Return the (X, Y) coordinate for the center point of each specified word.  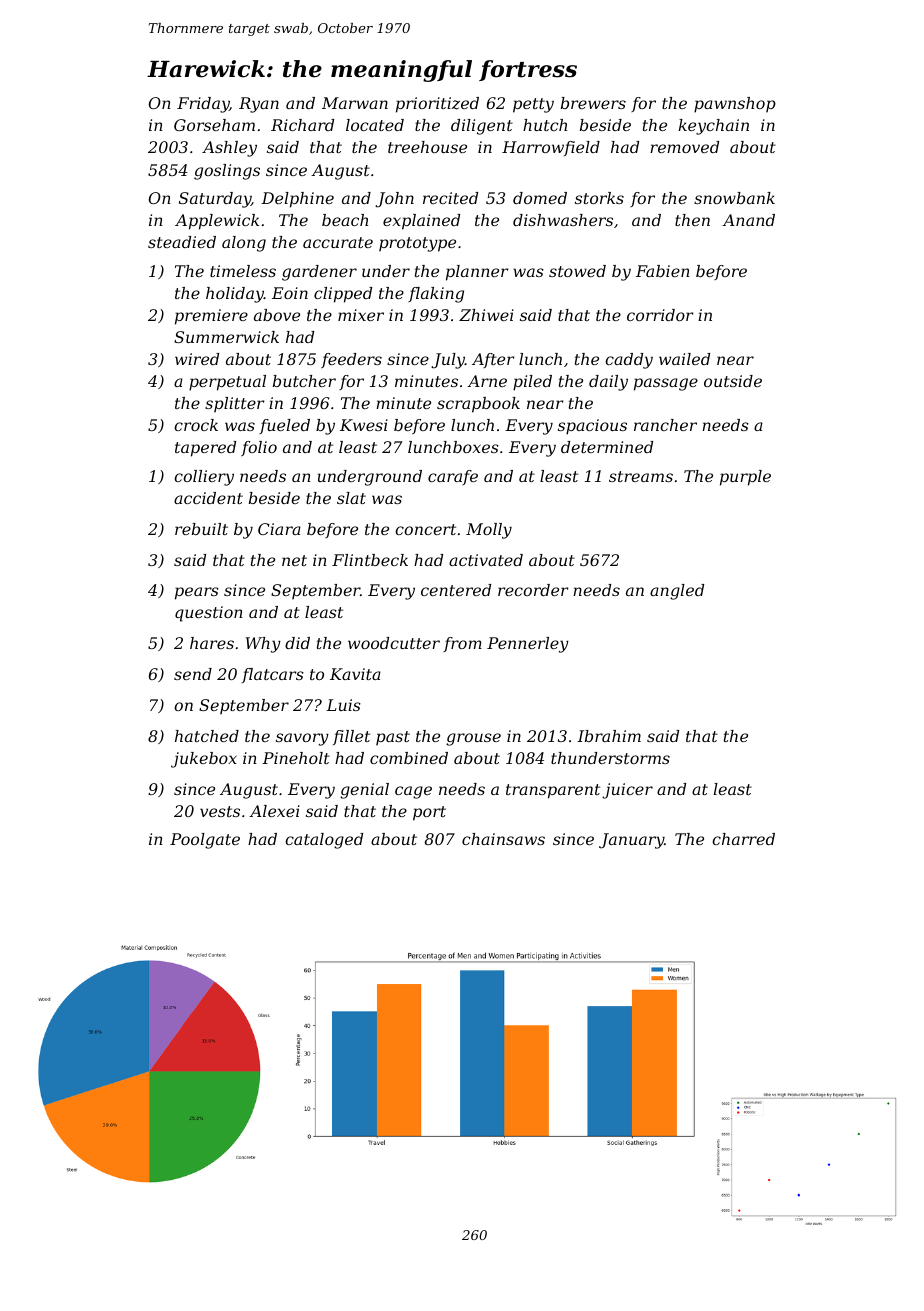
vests (220, 811)
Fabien (663, 271)
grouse (473, 739)
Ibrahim (609, 736)
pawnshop (735, 105)
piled (532, 383)
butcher (304, 381)
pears (197, 593)
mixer (361, 315)
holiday (235, 295)
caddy (629, 361)
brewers (593, 103)
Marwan (355, 103)
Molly (489, 531)
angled (677, 592)
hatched (207, 736)
